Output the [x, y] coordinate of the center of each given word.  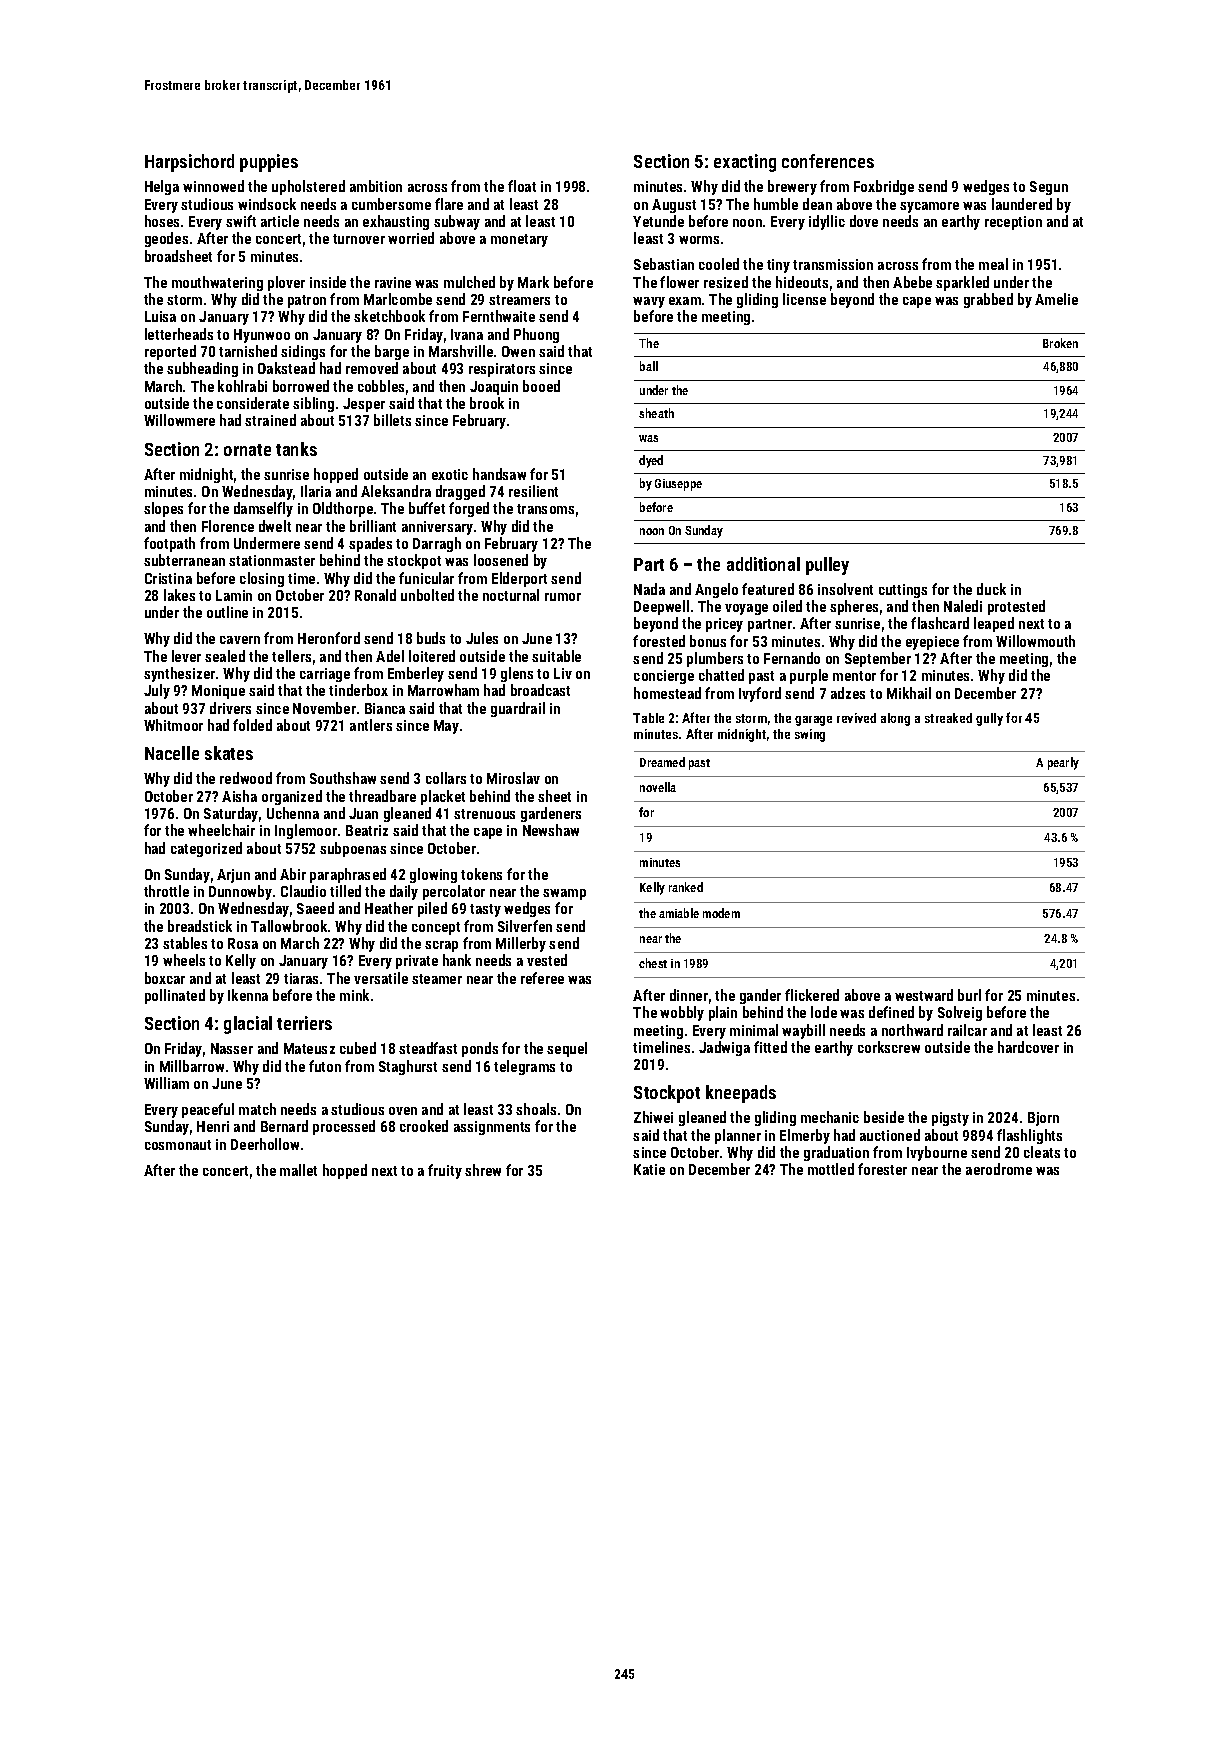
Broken [1060, 343]
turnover [359, 239]
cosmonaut [178, 1145]
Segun [1049, 188]
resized [726, 282]
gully [989, 719]
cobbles [381, 386]
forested [659, 641]
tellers [291, 656]
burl [969, 995]
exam [685, 301]
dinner [689, 995]
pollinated [175, 996]
